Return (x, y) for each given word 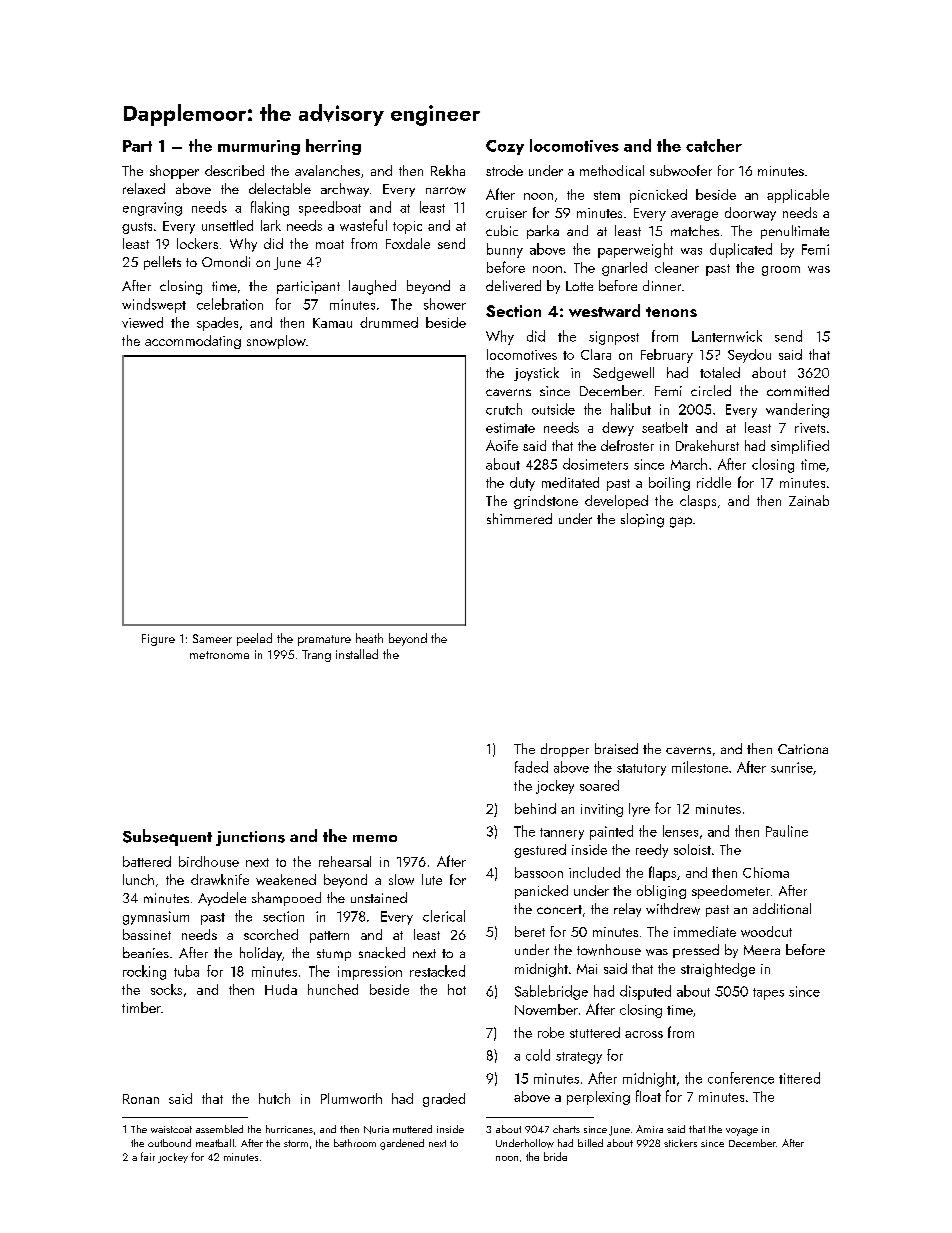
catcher (714, 145)
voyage (742, 1132)
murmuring (259, 147)
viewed (142, 322)
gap (681, 522)
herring (333, 147)
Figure (158, 640)
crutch (504, 409)
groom (781, 271)
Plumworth (351, 1098)
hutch (274, 1098)
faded (531, 767)
